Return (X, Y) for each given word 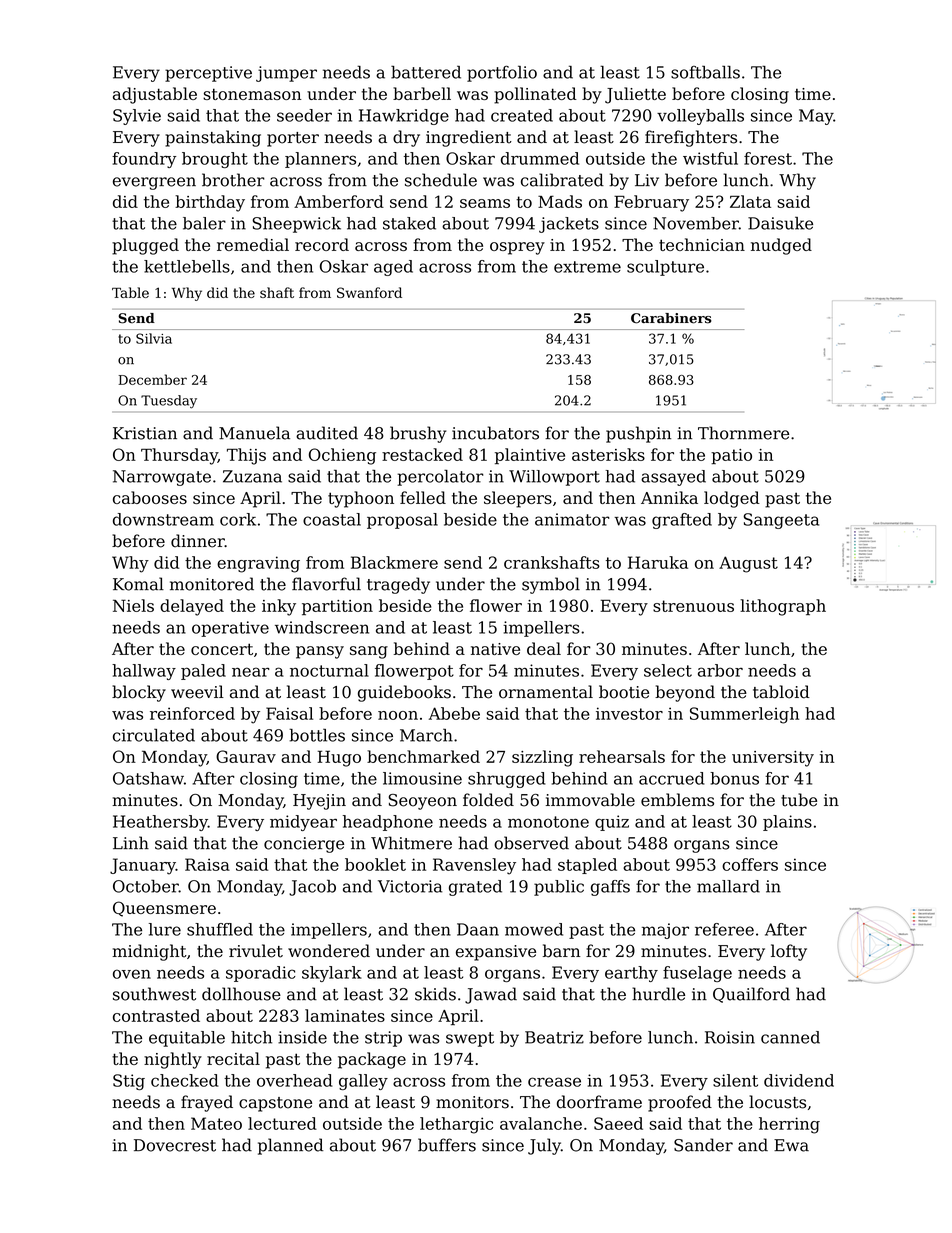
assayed (673, 478)
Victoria (410, 886)
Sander (703, 1145)
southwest (154, 994)
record (322, 244)
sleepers (518, 499)
